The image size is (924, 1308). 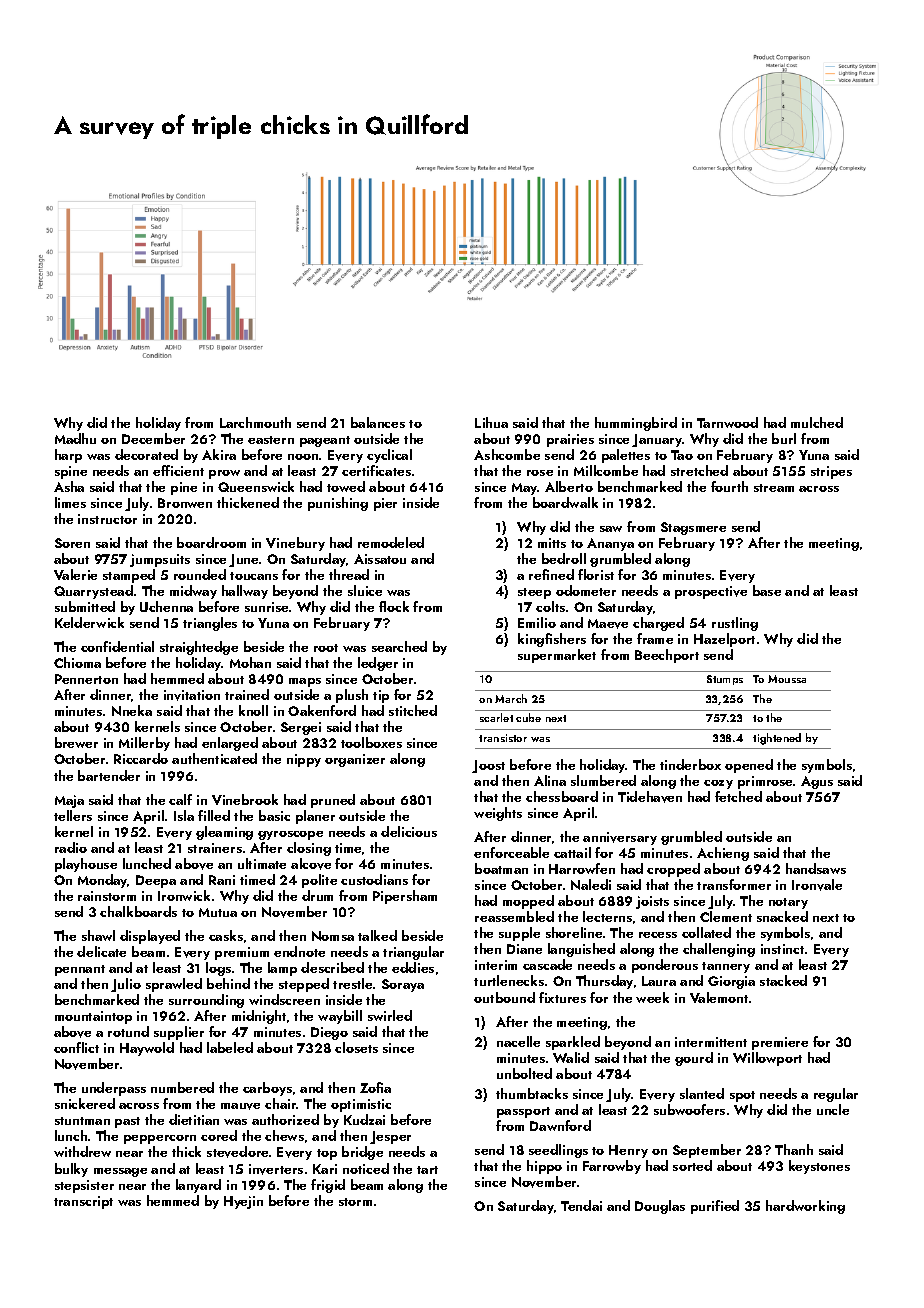 What do you see at coordinates (114, 1089) in the page?
I see `underpass` at bounding box center [114, 1089].
